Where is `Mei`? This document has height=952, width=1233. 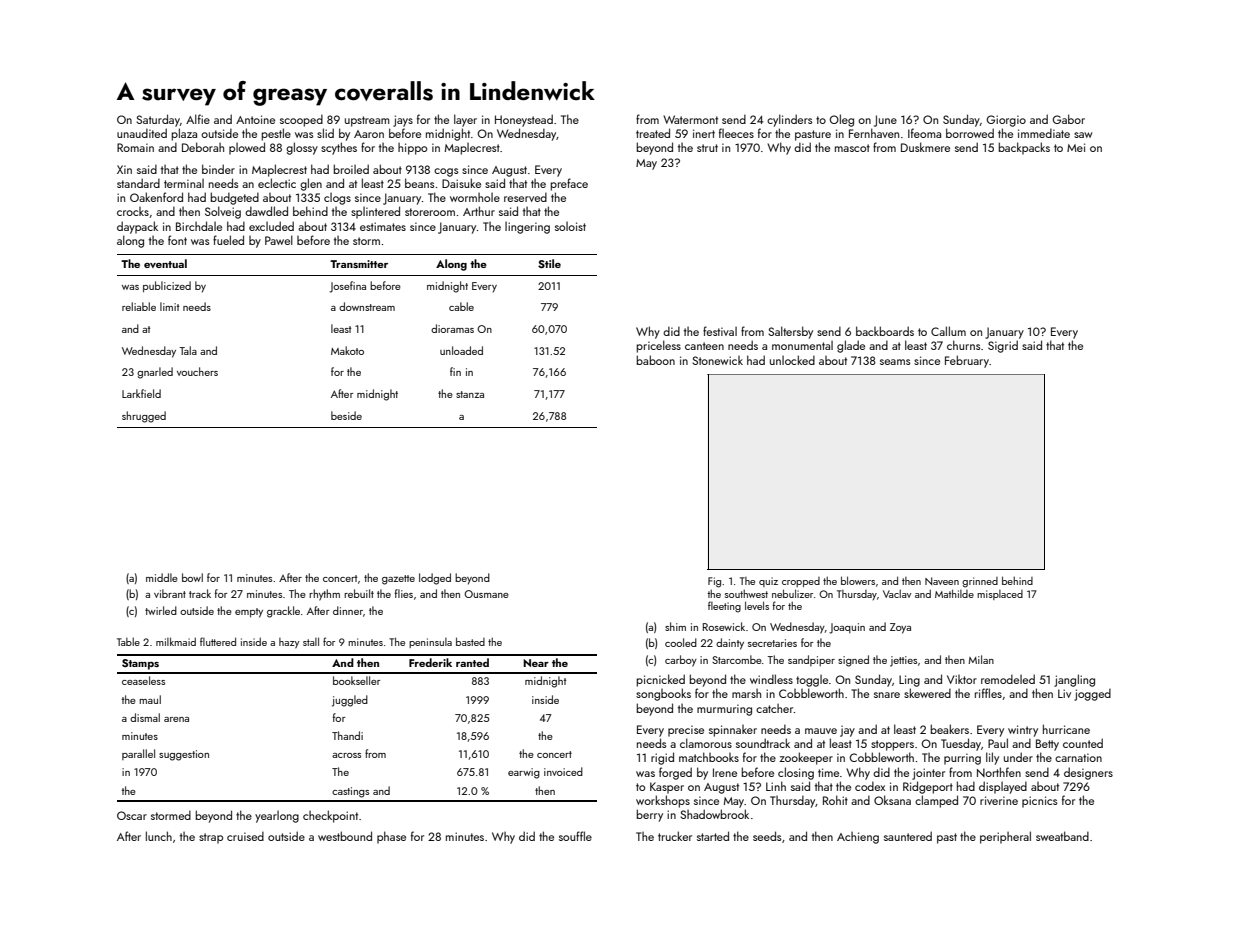 Mei is located at coordinates (1076, 147).
